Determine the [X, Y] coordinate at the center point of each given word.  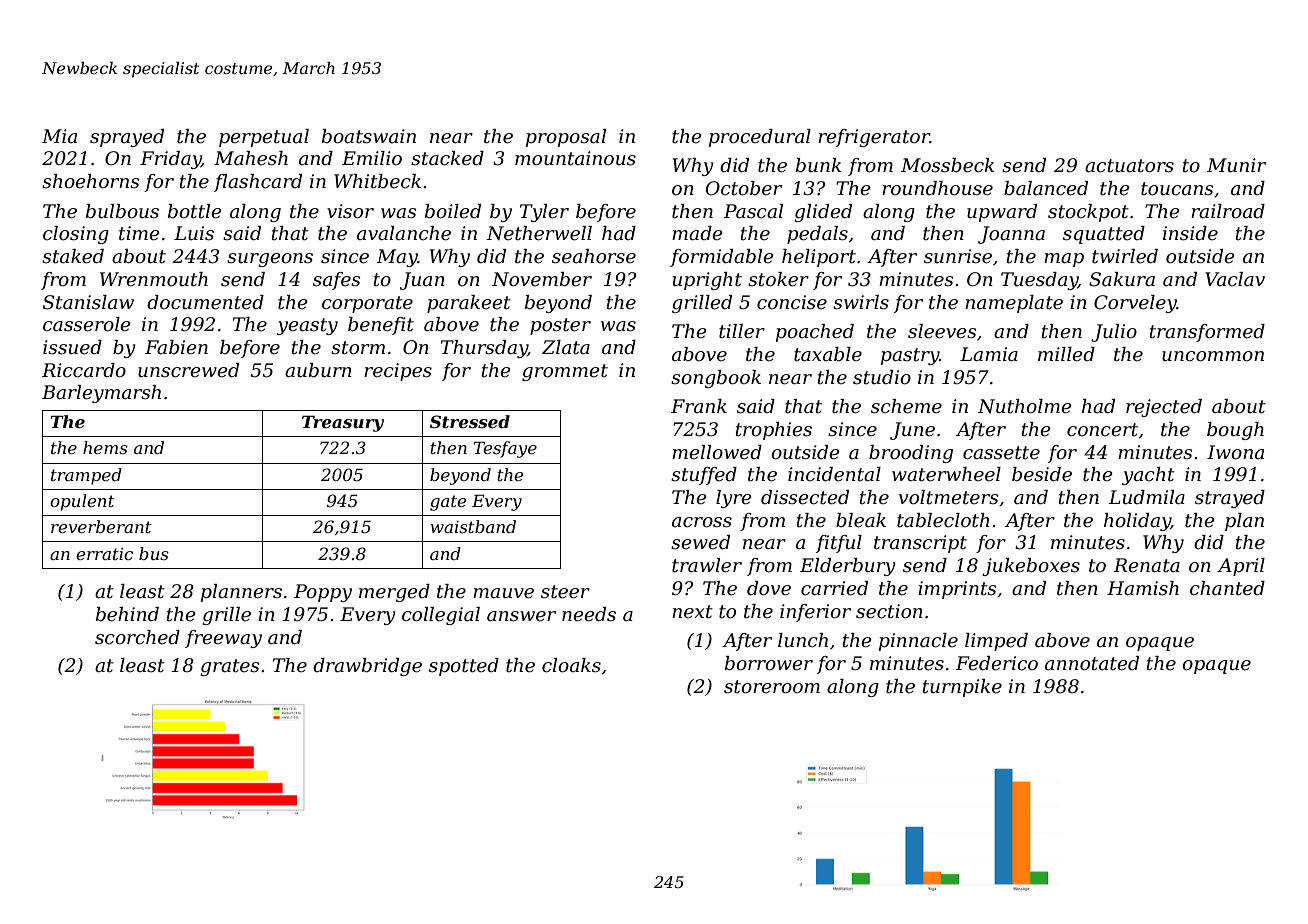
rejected [1164, 408]
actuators [1129, 166]
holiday [1137, 522]
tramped [86, 476]
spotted [464, 667]
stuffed [704, 476]
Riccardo [84, 370]
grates [229, 667]
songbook [716, 379]
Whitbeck [377, 181]
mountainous [575, 158]
